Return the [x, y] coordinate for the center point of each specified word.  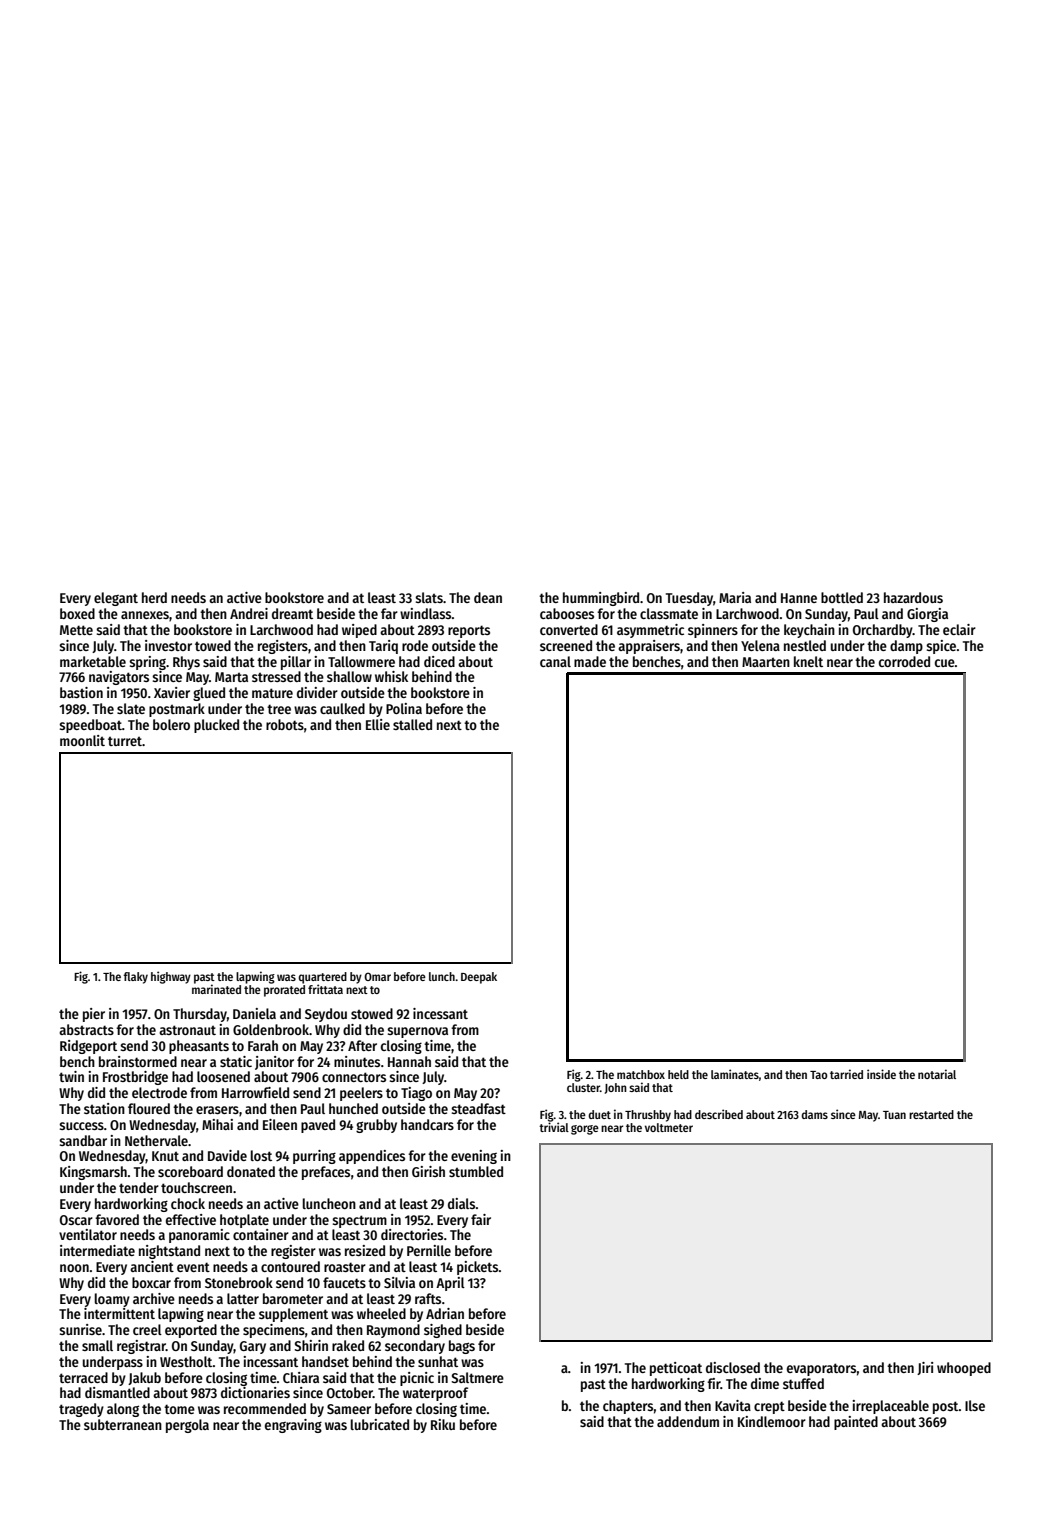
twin [71, 1076]
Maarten [766, 662]
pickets [478, 1268]
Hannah [409, 1061]
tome [179, 1409]
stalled [412, 724]
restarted [931, 1114]
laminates [735, 1074]
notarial [937, 1074]
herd [154, 597]
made [590, 661]
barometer [293, 1298]
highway [171, 977]
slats [429, 597]
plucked [216, 726]
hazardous [913, 597]
